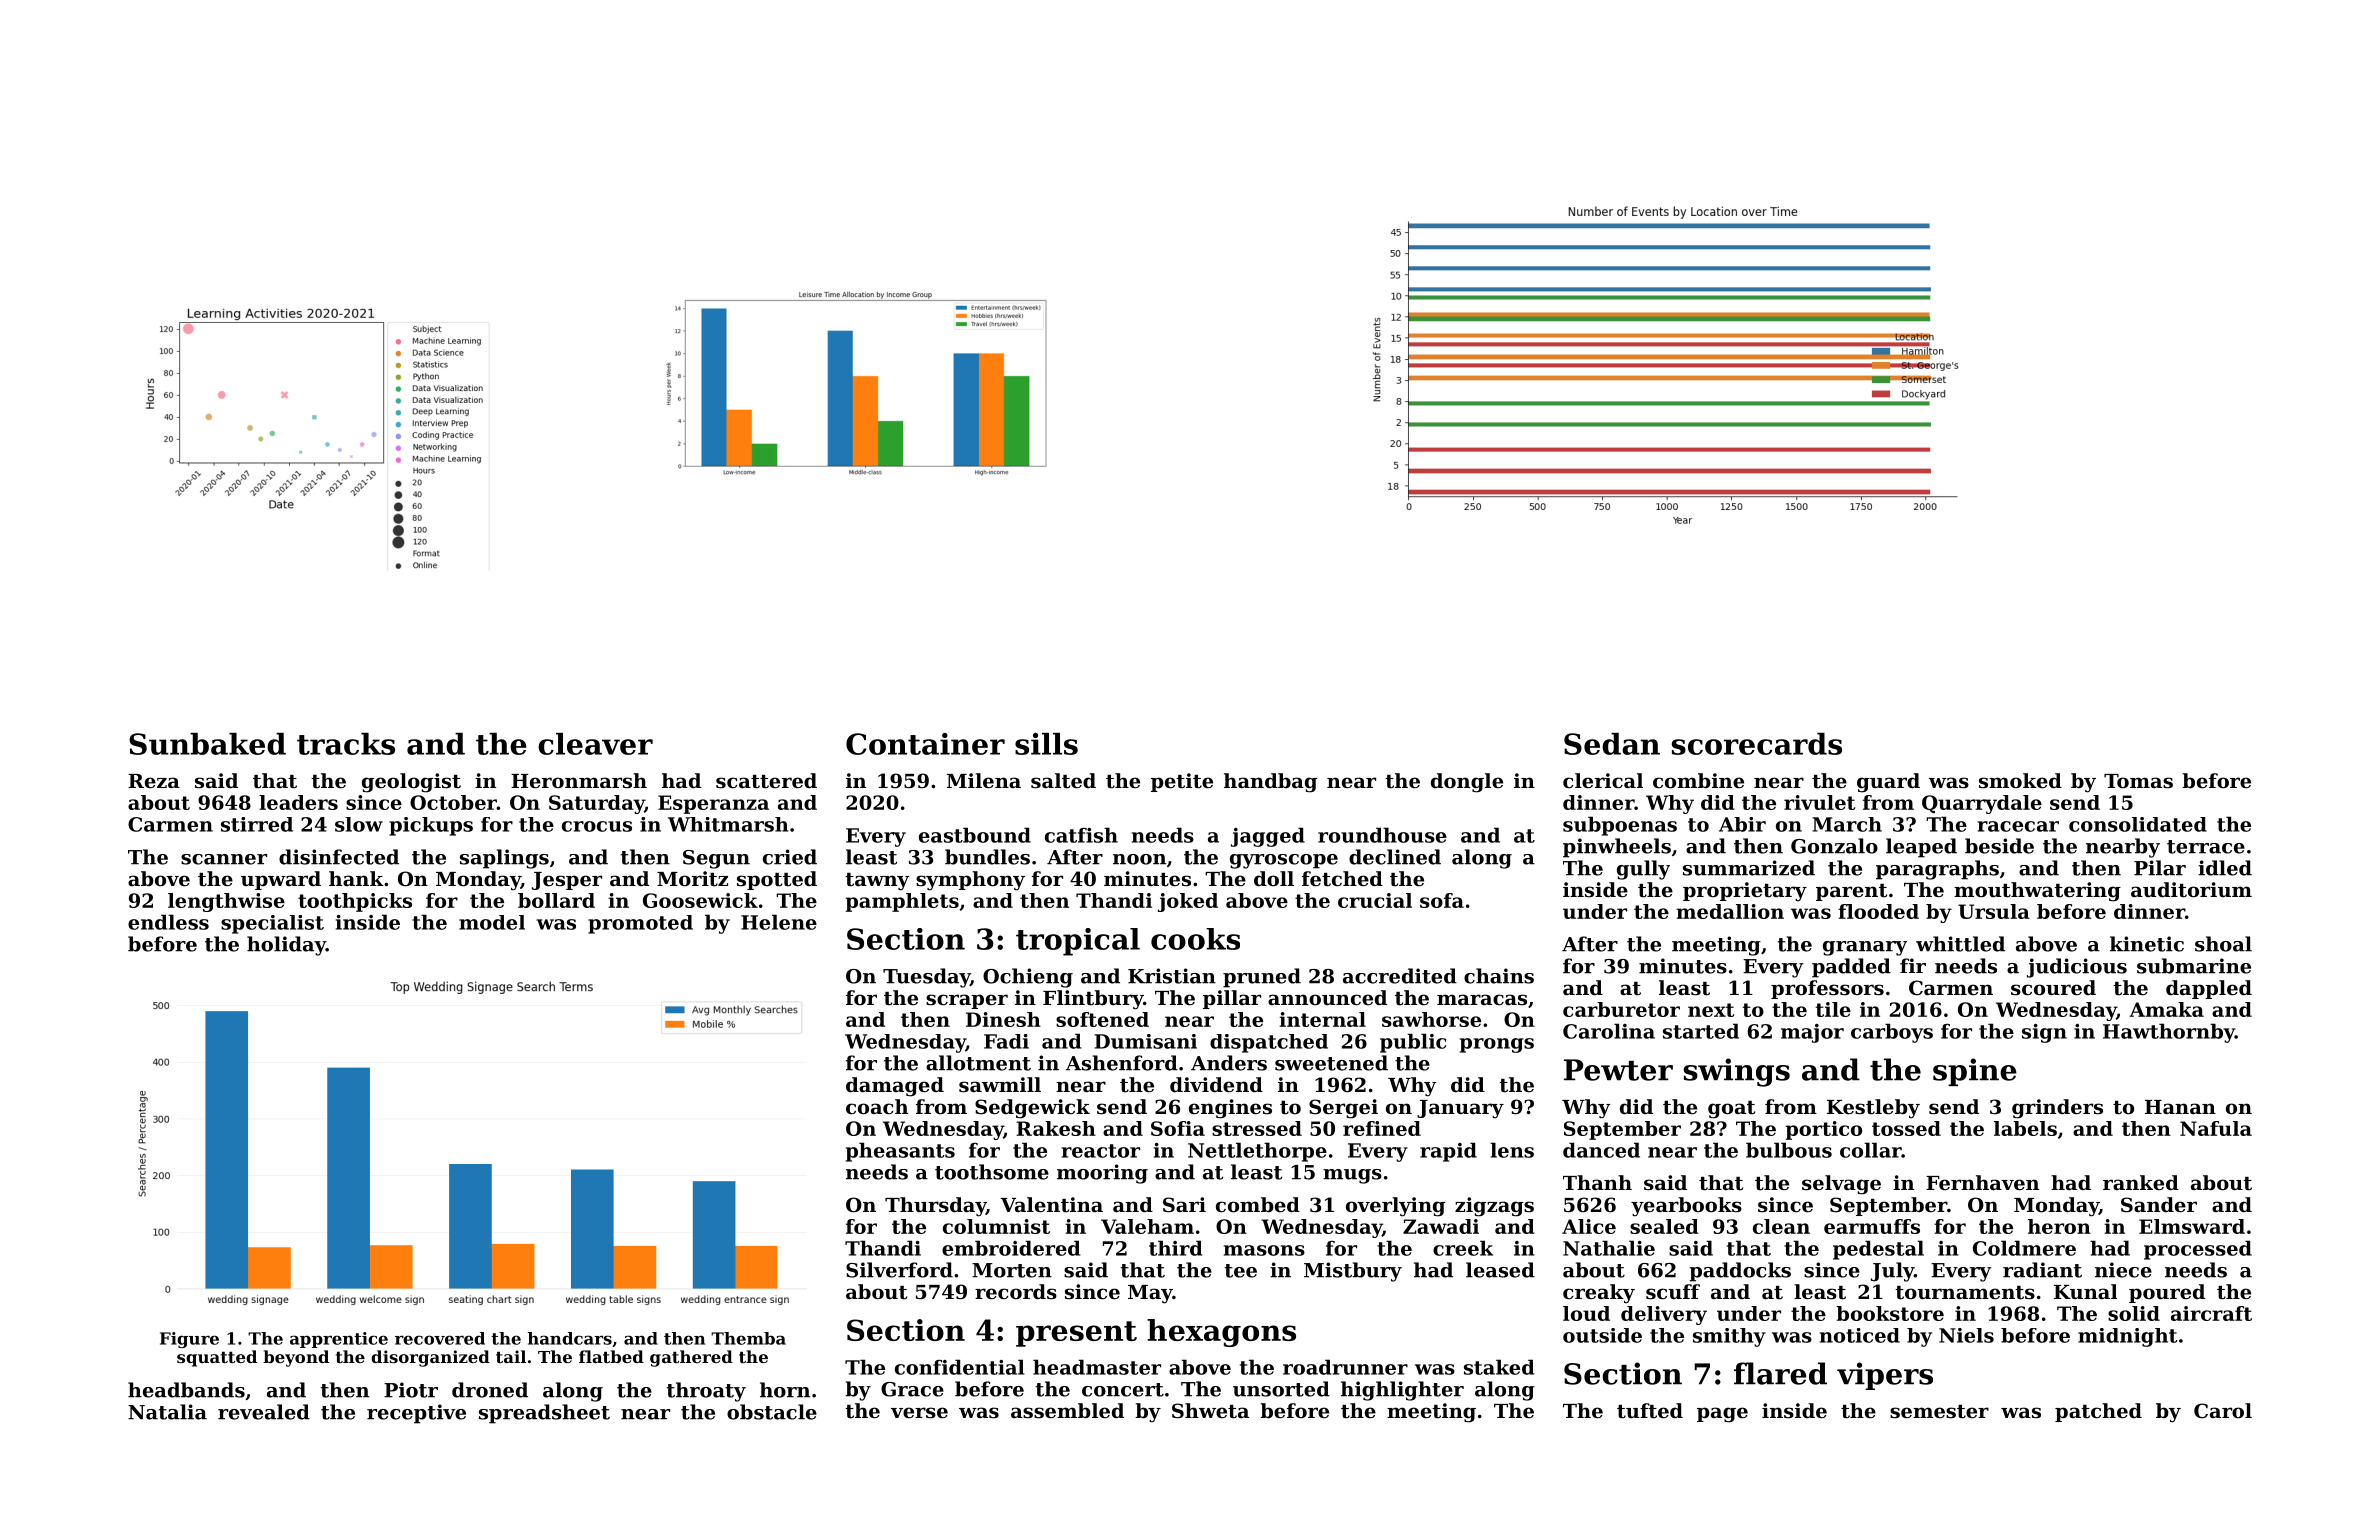 Image resolution: width=2380 pixels, height=1540 pixels. What do you see at coordinates (706, 1392) in the image?
I see `throaty` at bounding box center [706, 1392].
